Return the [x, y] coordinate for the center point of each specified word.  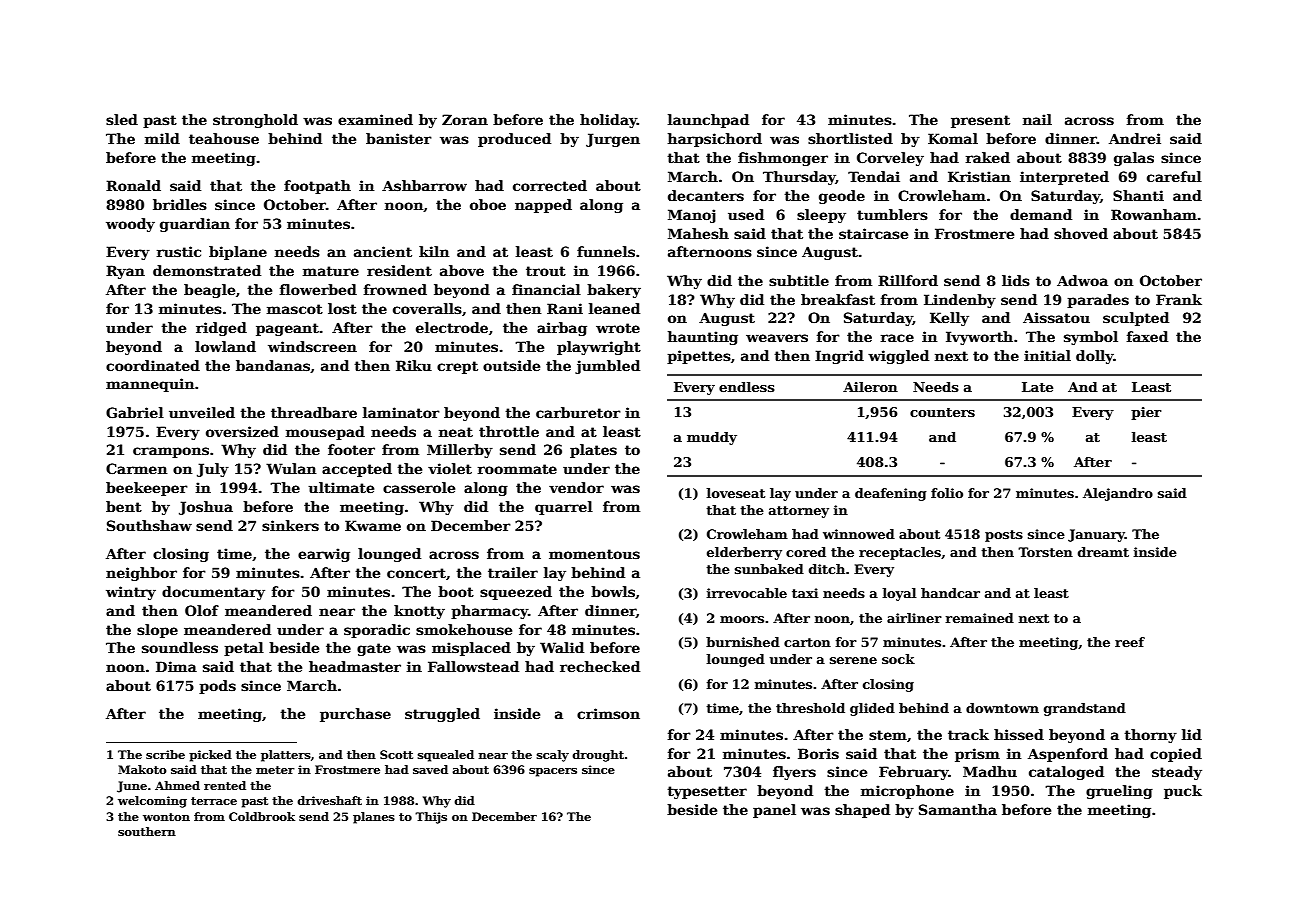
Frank [1179, 299]
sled [122, 119]
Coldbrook [262, 816]
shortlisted [850, 138]
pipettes [699, 357]
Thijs [431, 818]
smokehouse [464, 629]
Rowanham [1154, 214]
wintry [131, 593]
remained [980, 618]
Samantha [958, 809]
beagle [209, 291]
